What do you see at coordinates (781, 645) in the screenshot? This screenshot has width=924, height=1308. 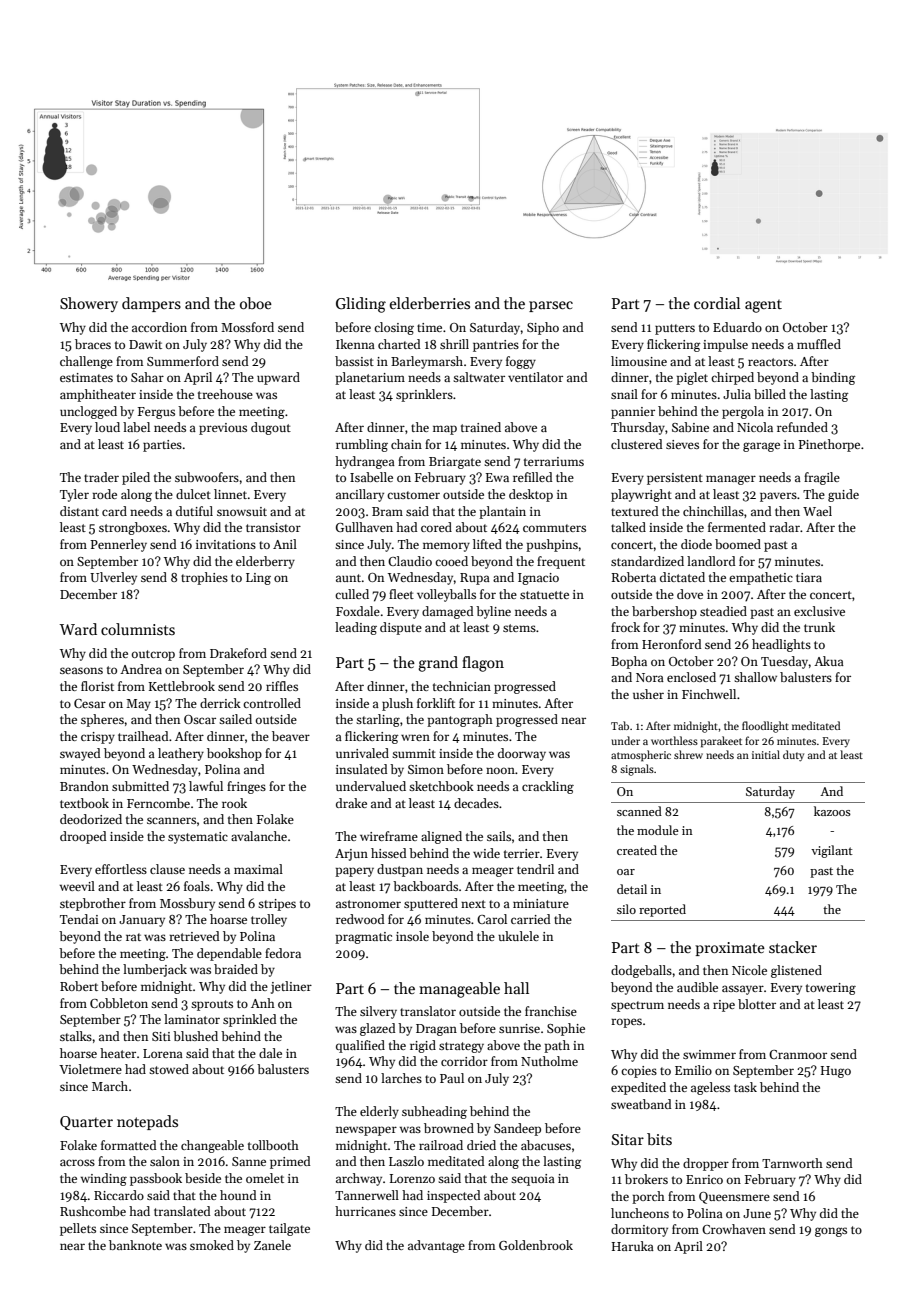 I see `headlights` at bounding box center [781, 645].
